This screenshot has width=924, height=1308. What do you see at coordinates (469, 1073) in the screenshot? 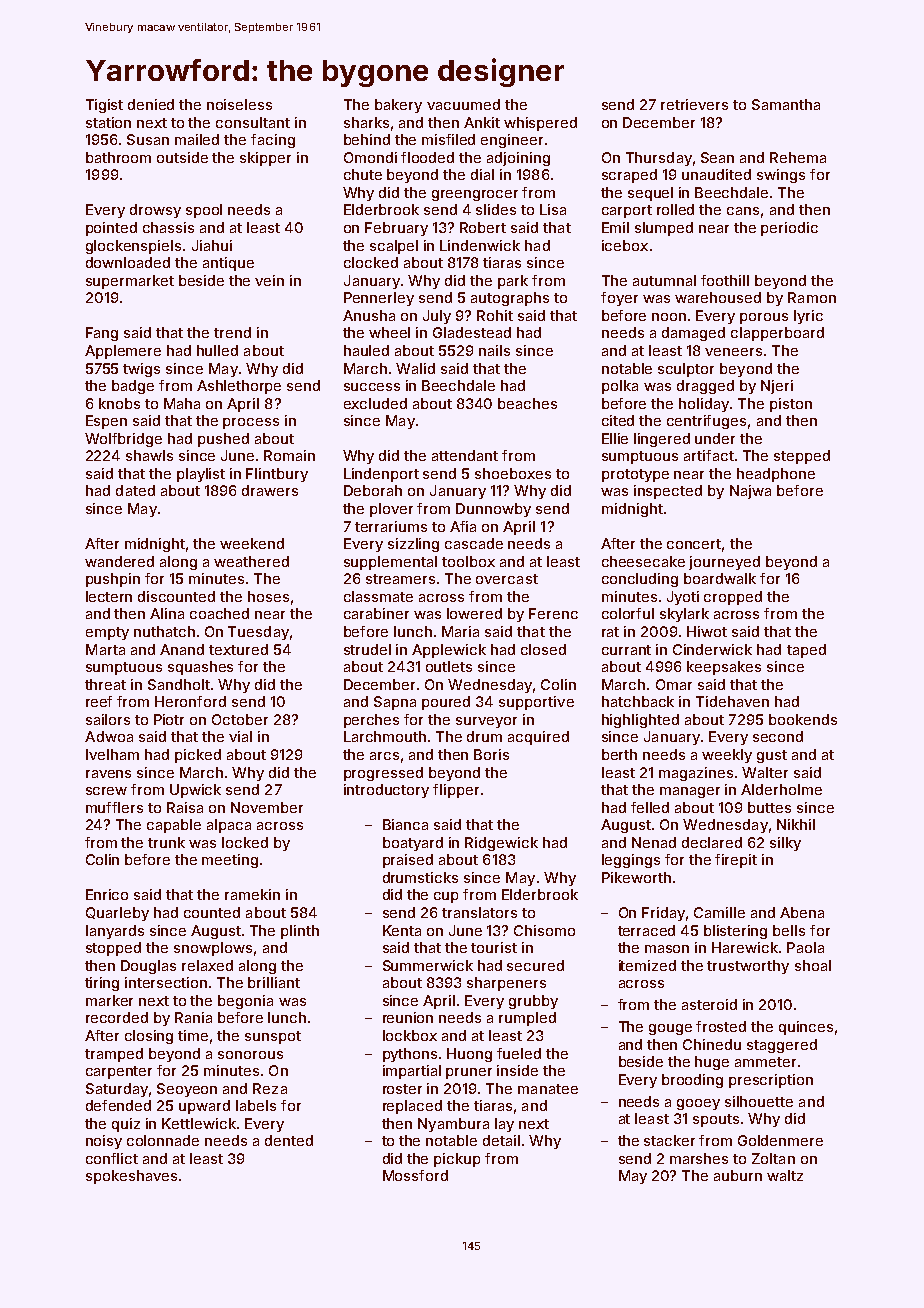
I see `pruner` at bounding box center [469, 1073].
